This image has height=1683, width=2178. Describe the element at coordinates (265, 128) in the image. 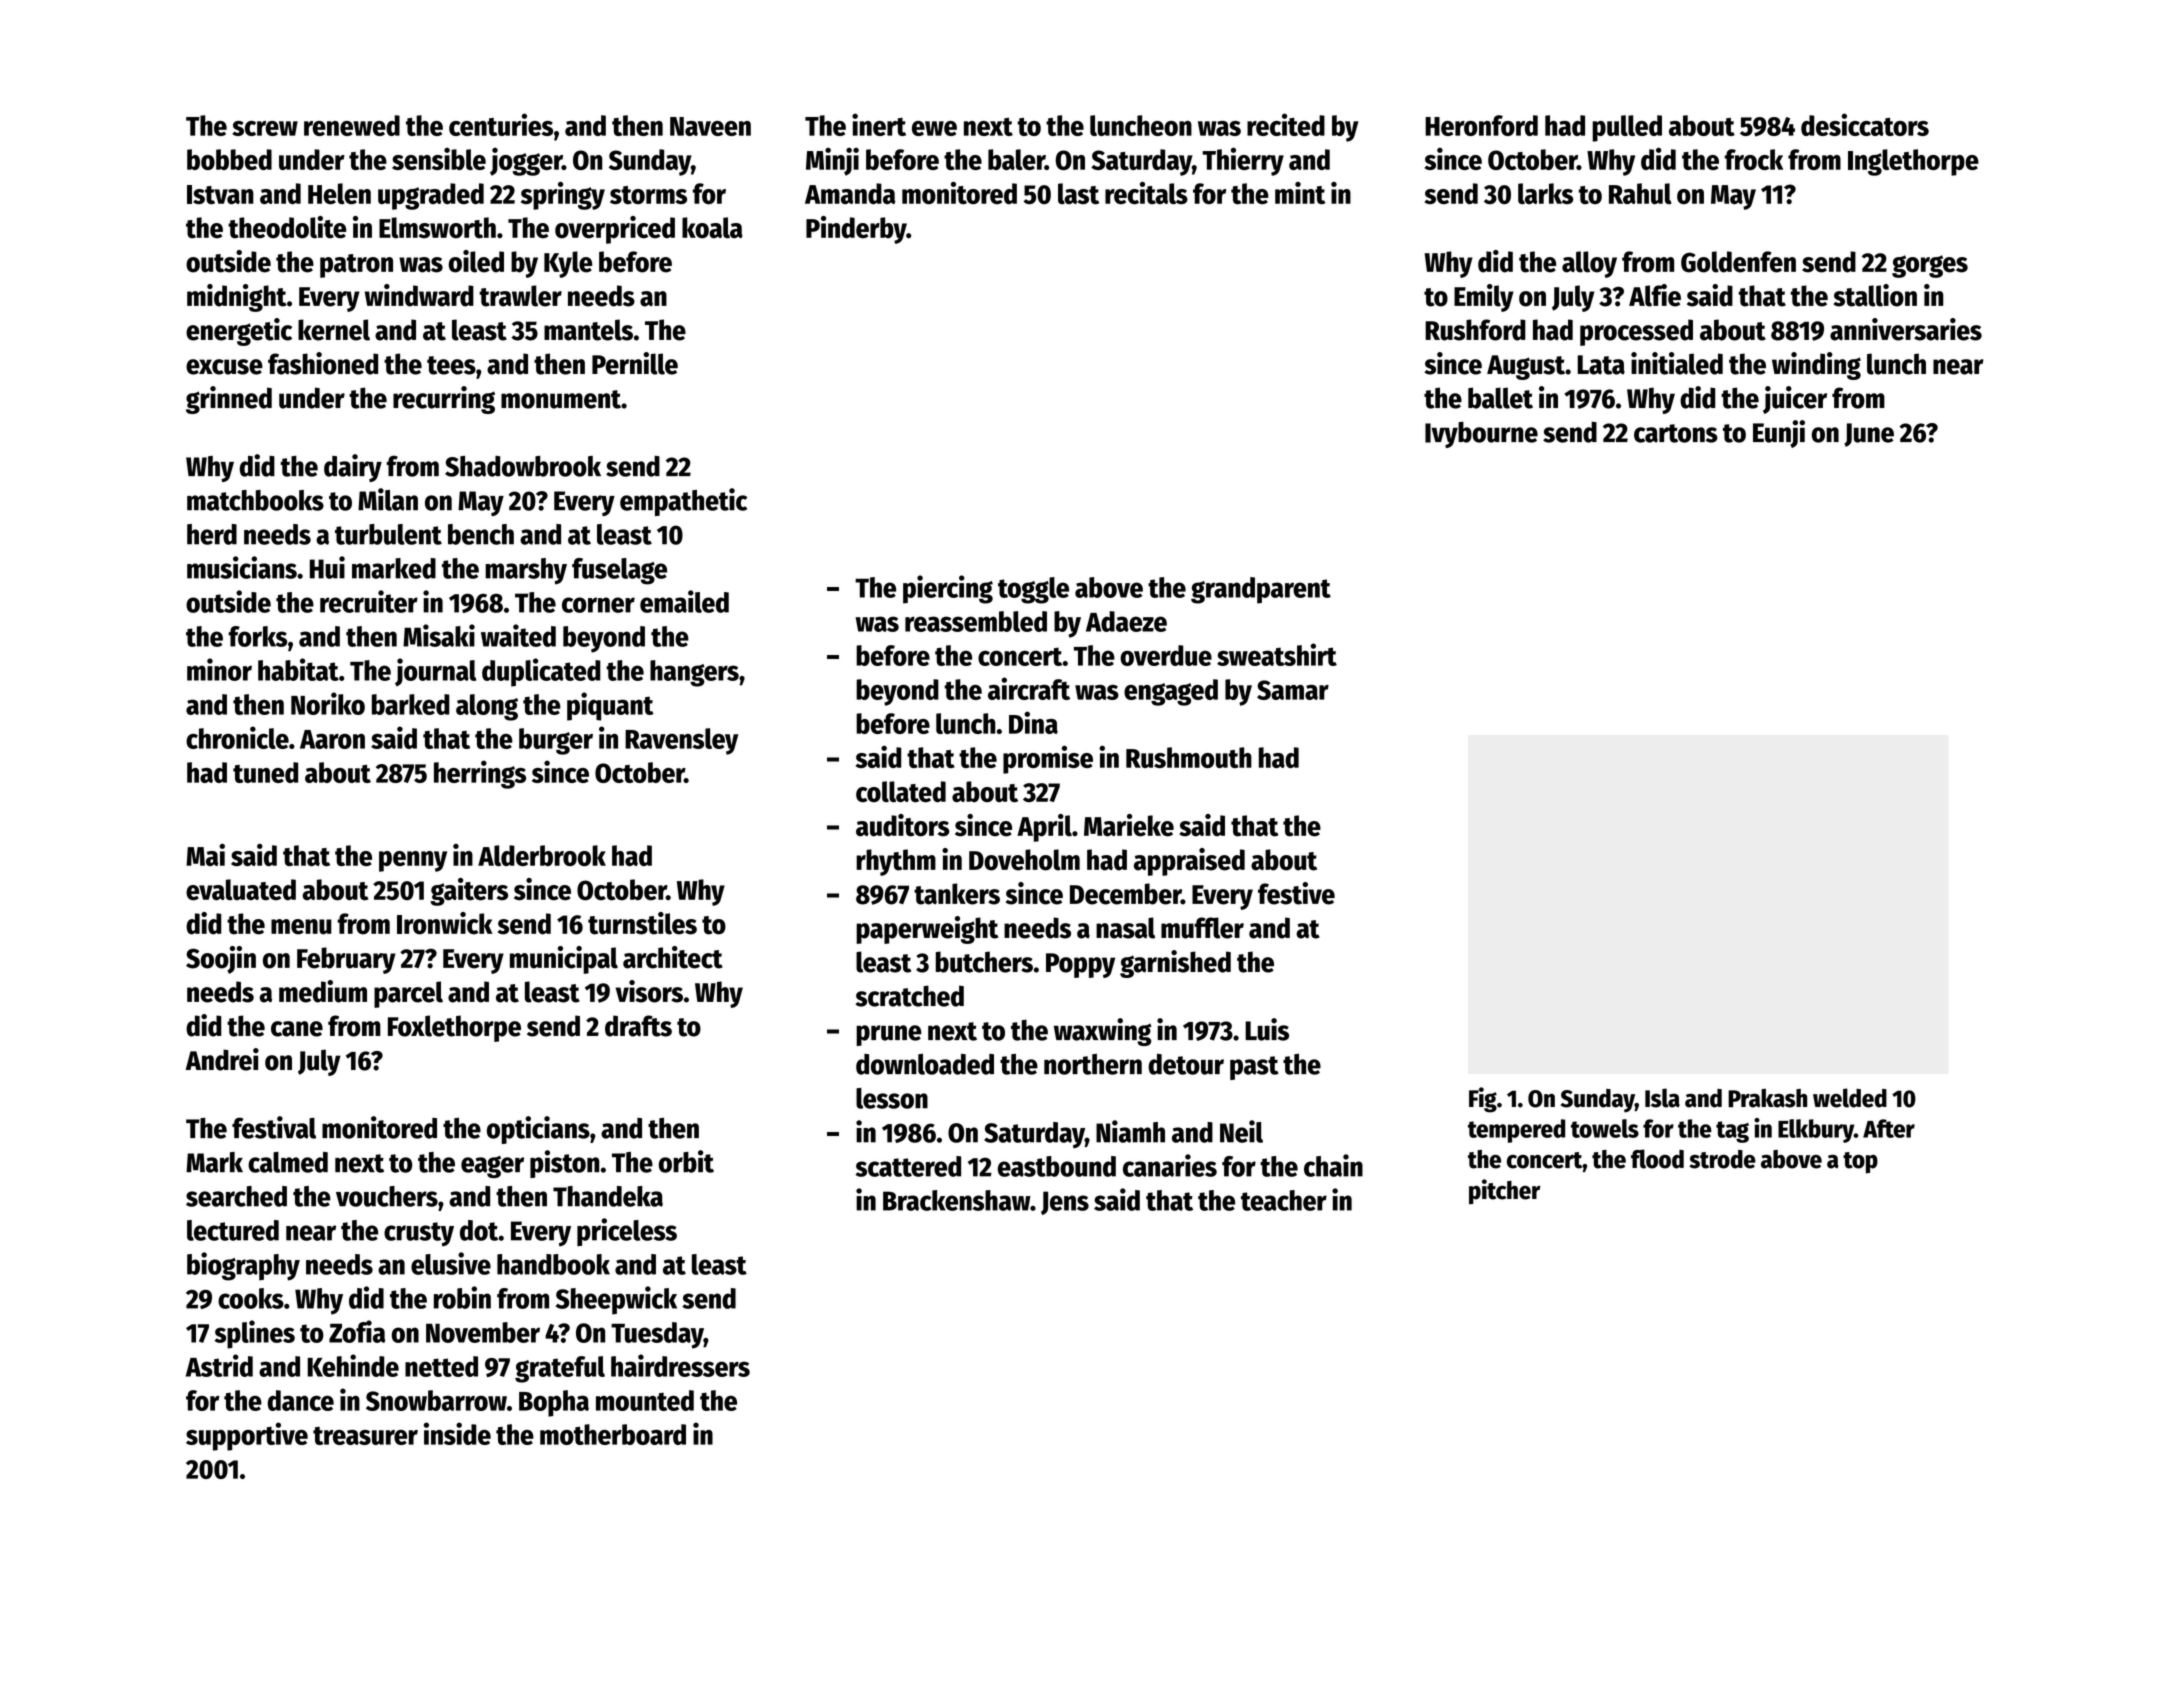

I see `screw` at that location.
